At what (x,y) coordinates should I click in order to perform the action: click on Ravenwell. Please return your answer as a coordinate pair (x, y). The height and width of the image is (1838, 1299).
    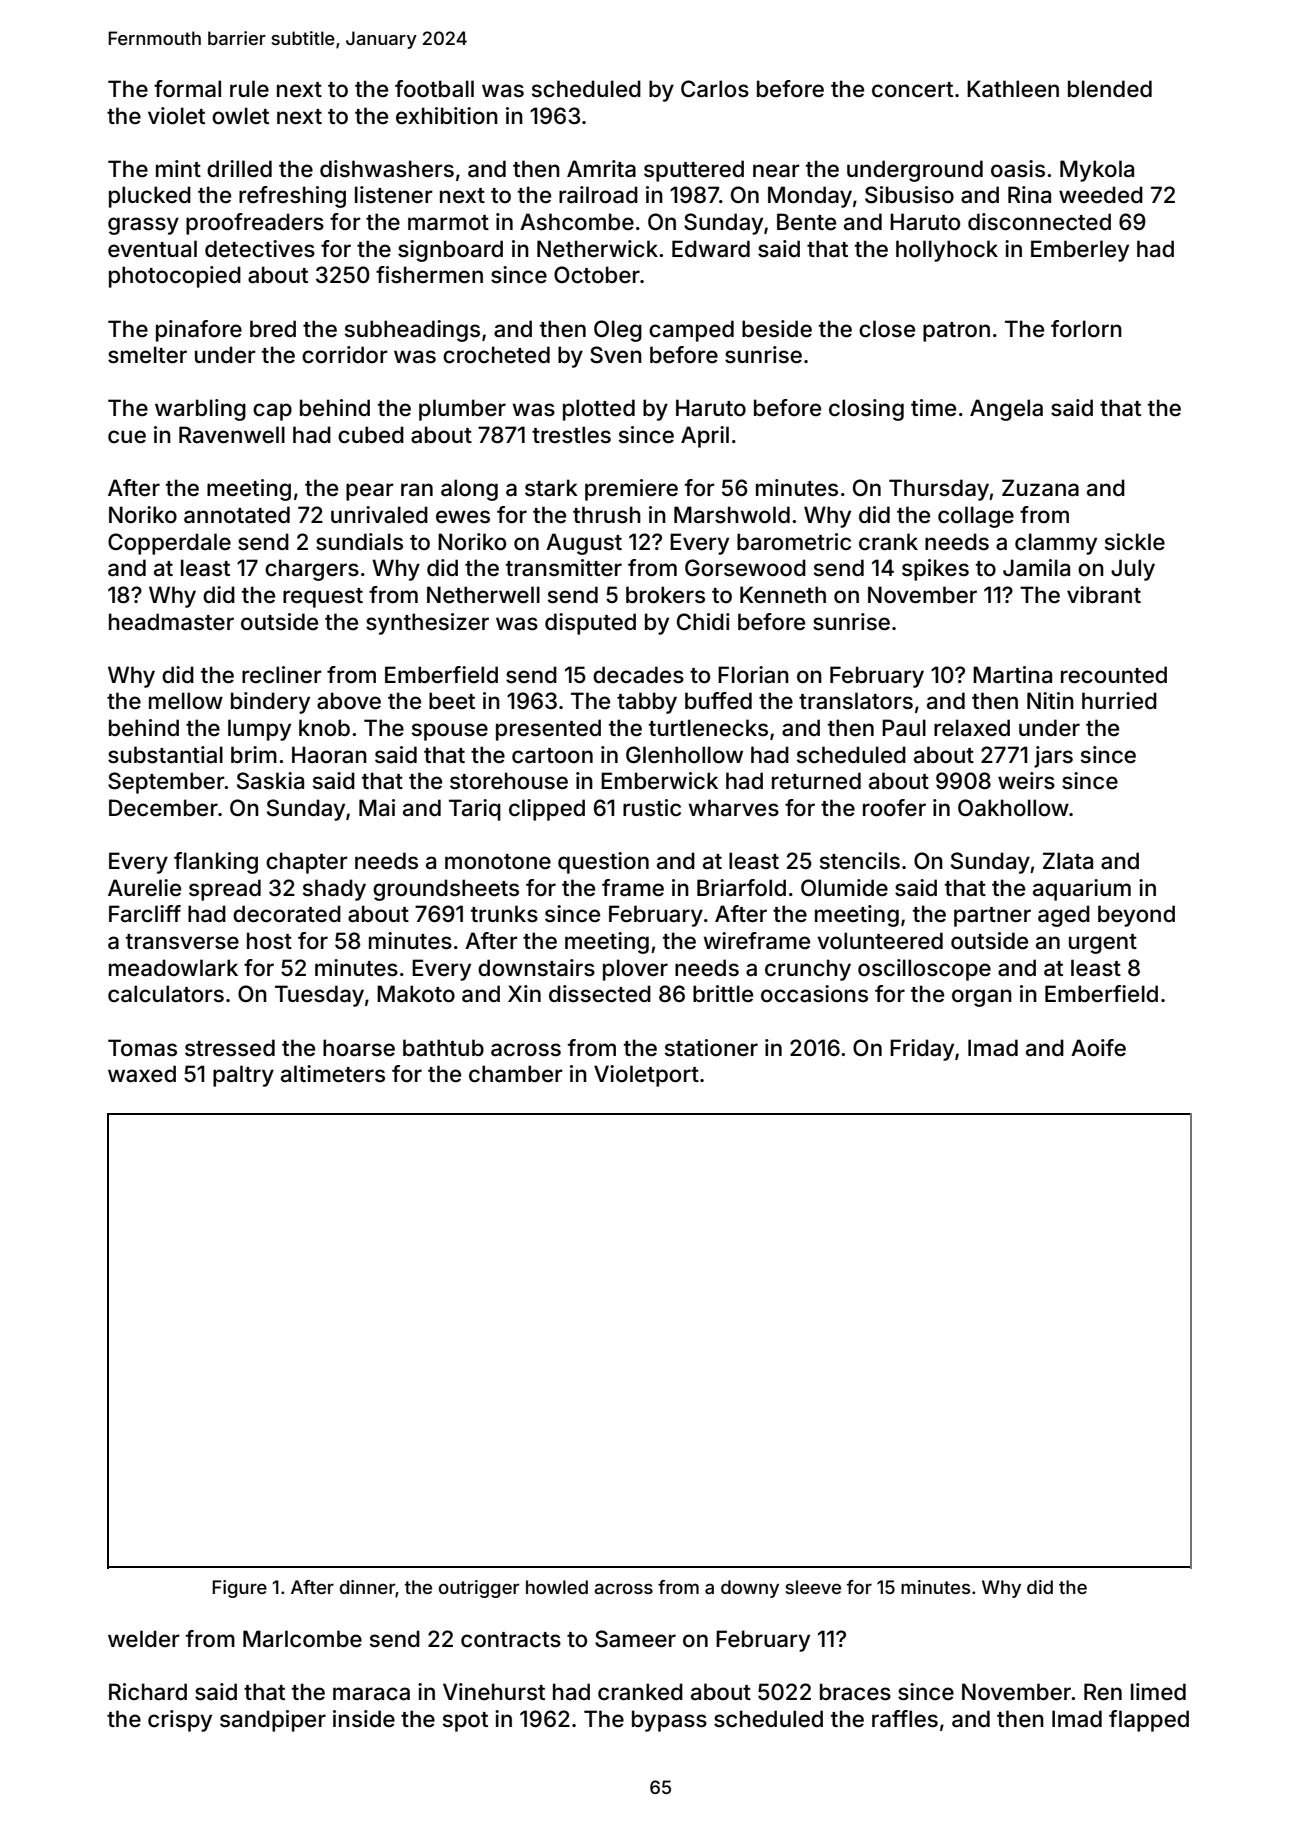
    Looking at the image, I should click on (232, 435).
